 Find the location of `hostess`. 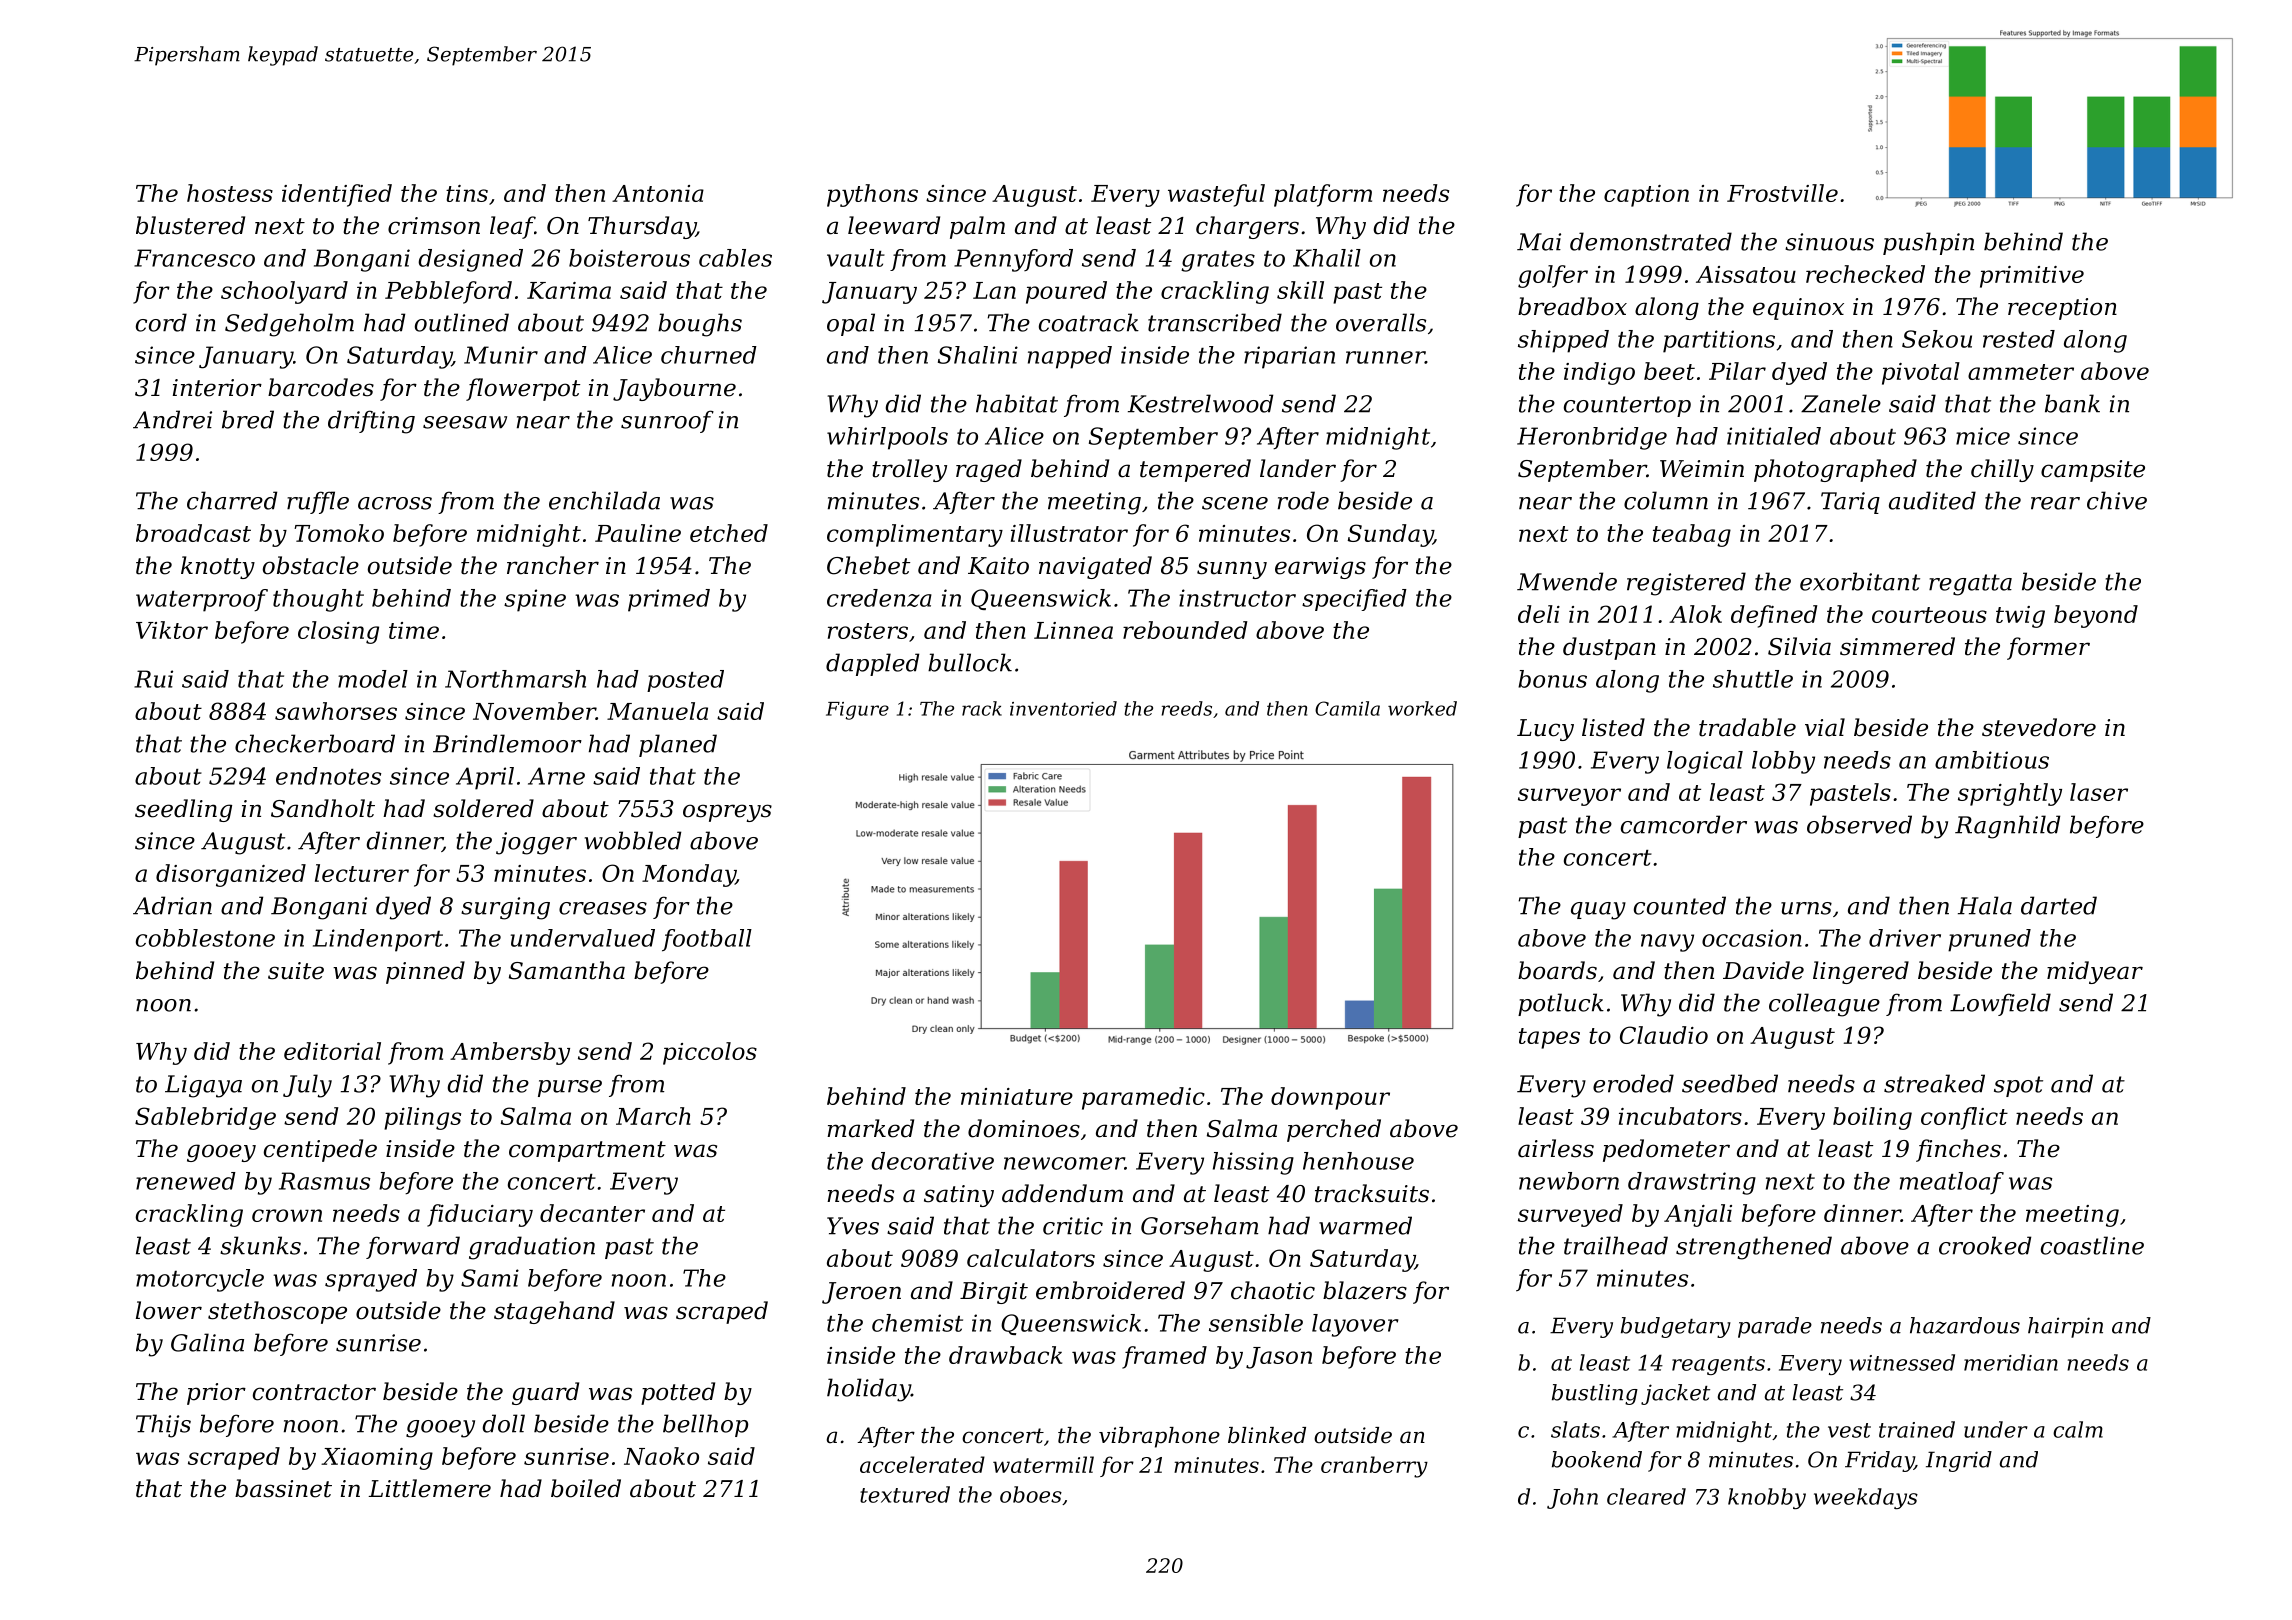

hostess is located at coordinates (230, 193).
